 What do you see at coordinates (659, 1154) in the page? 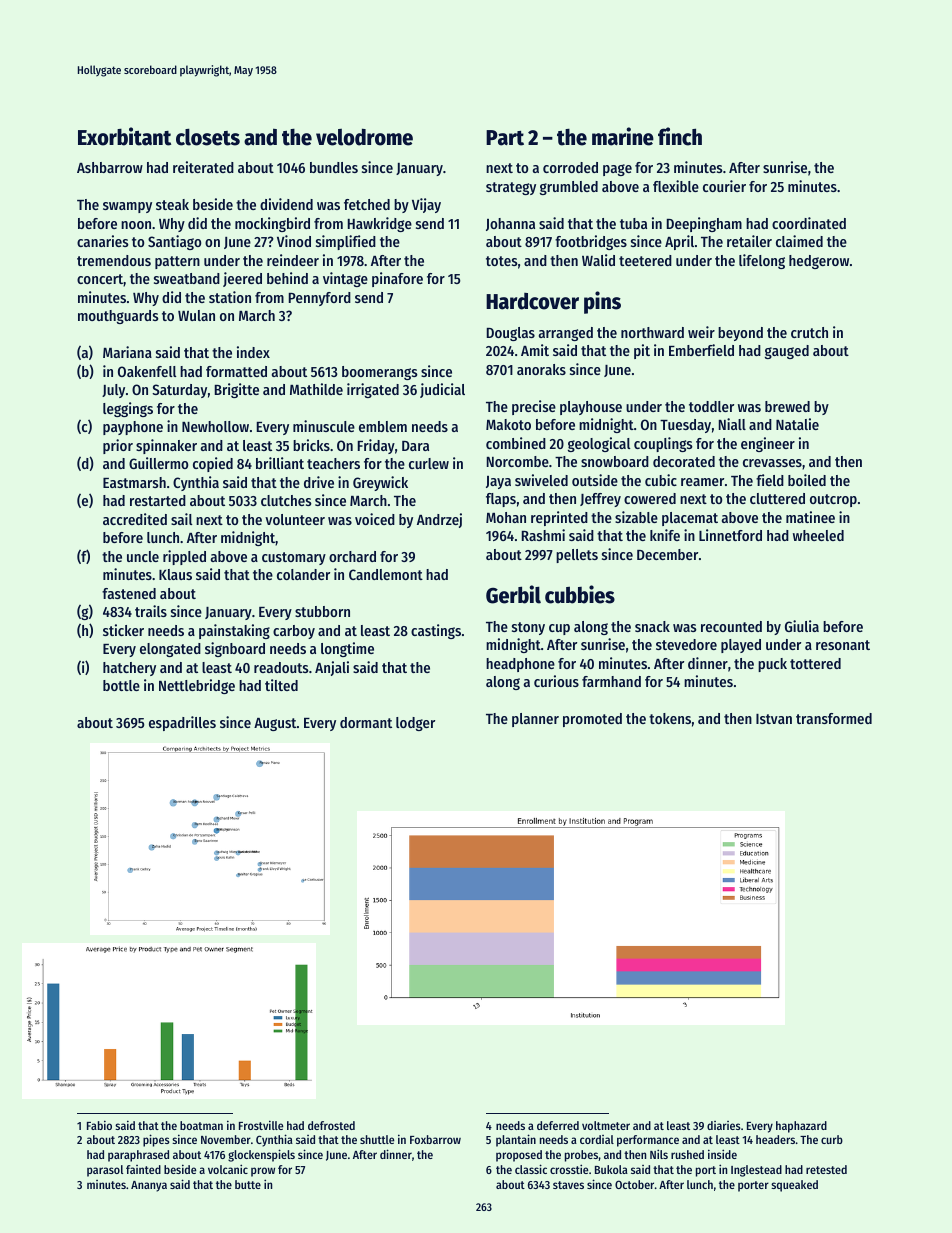
I see `Nils` at bounding box center [659, 1154].
